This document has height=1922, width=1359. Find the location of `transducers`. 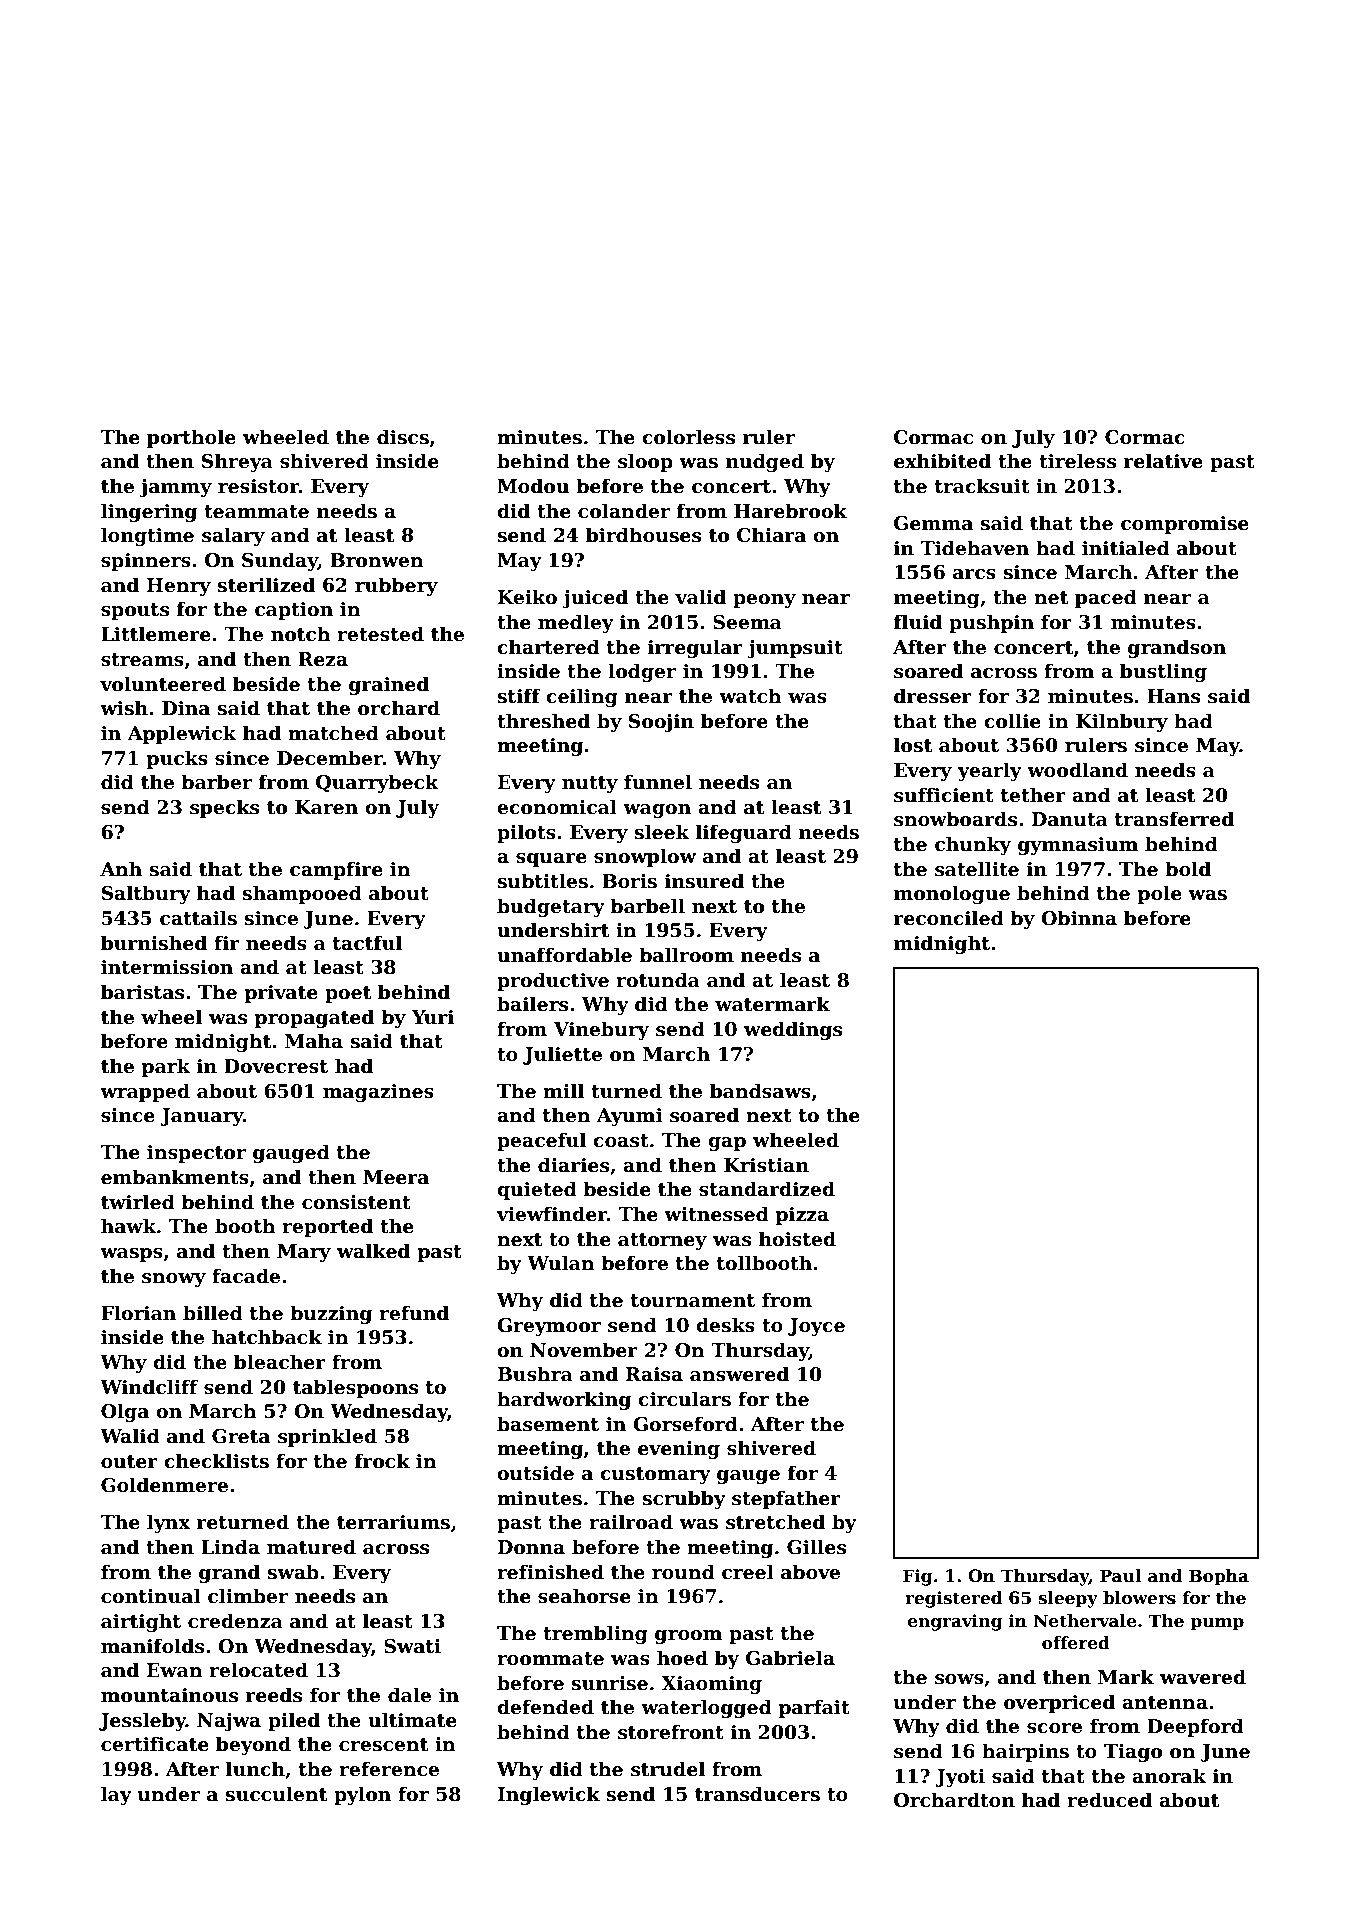

transducers is located at coordinates (757, 1794).
